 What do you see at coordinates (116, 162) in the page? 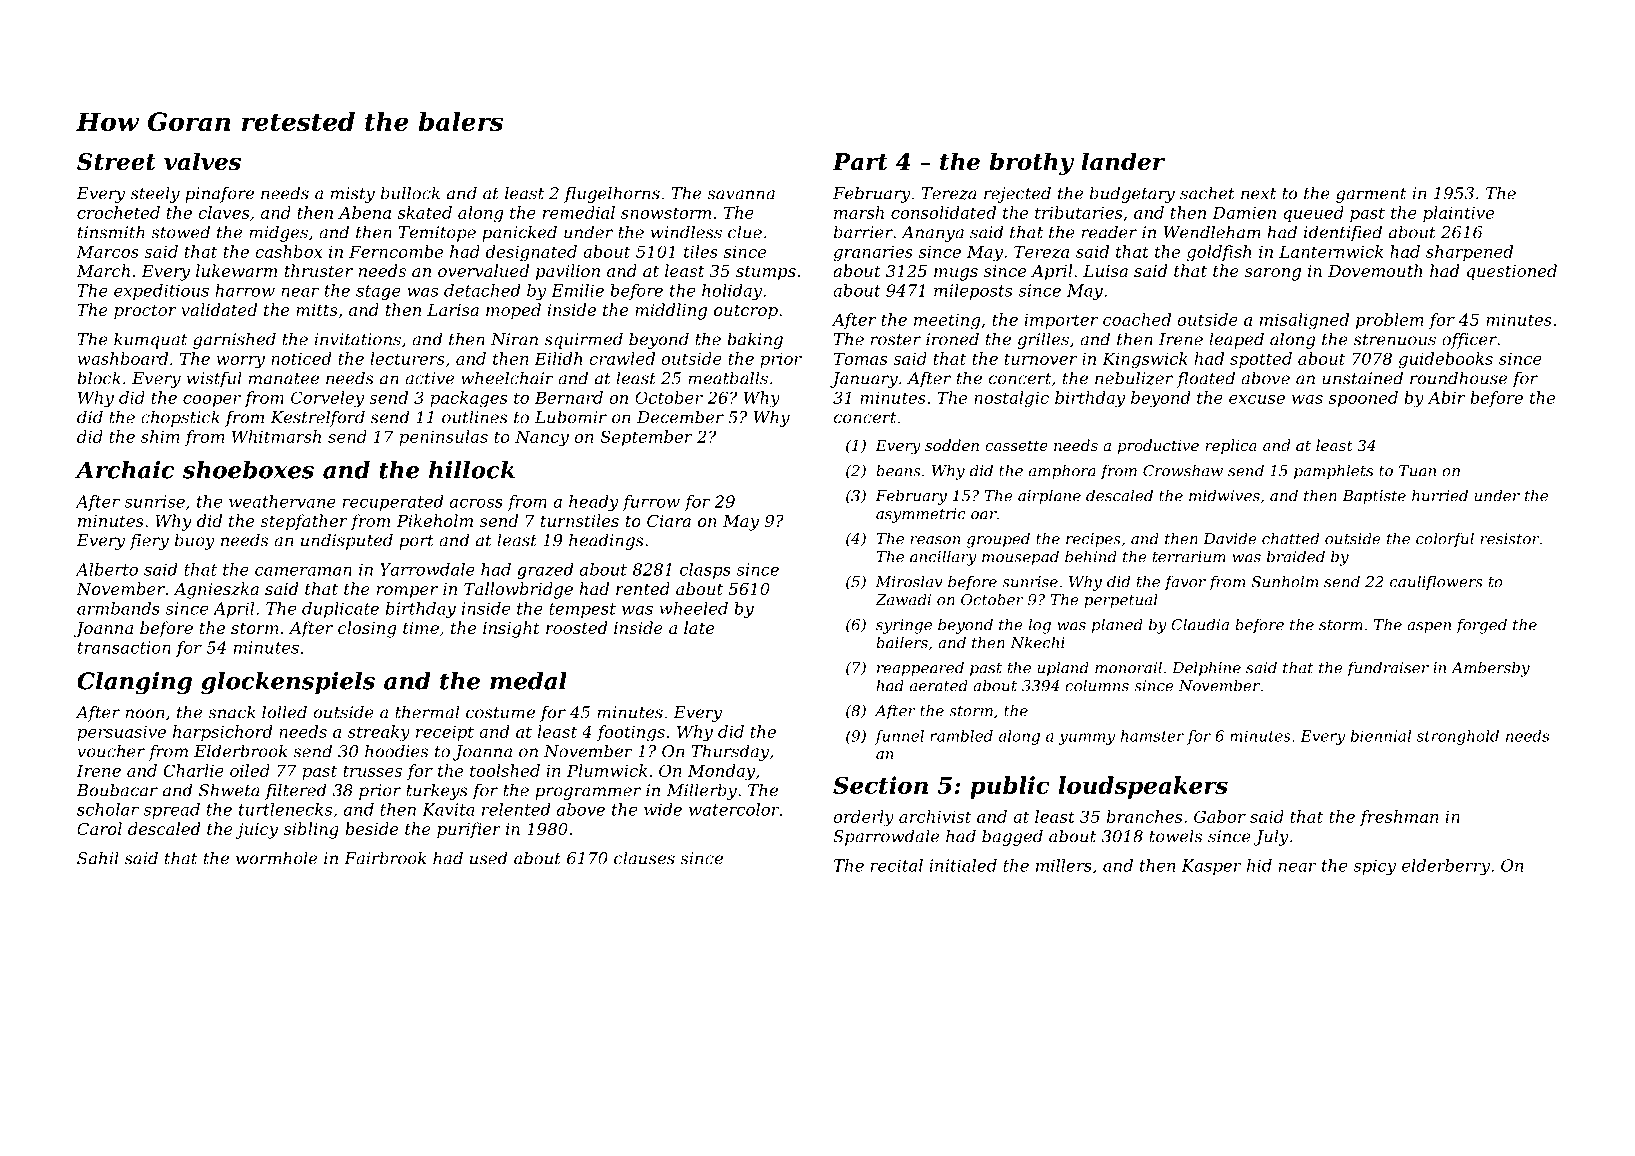
I see `Street` at bounding box center [116, 162].
